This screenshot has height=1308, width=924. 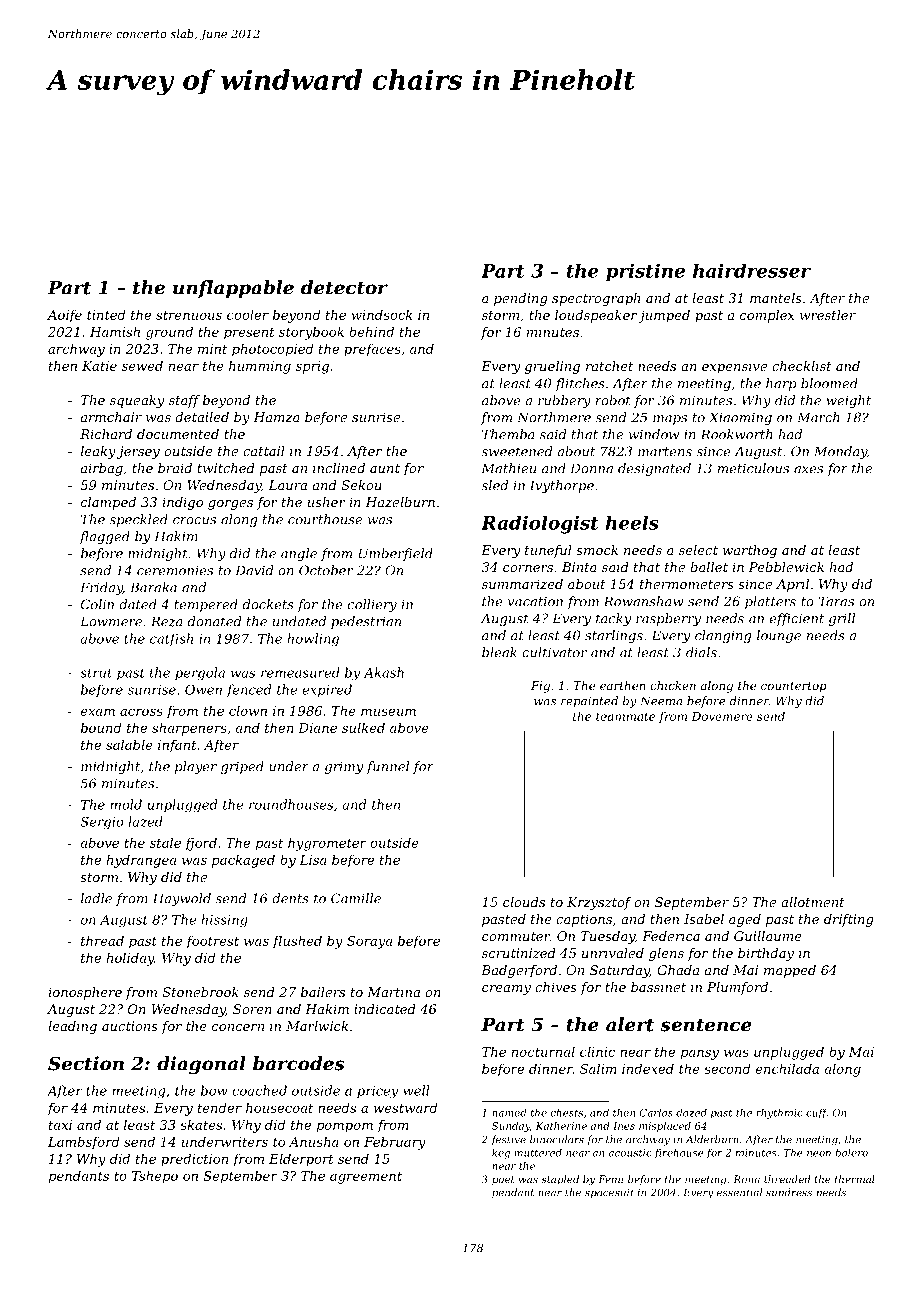 What do you see at coordinates (752, 271) in the screenshot?
I see `hairdresser` at bounding box center [752, 271].
